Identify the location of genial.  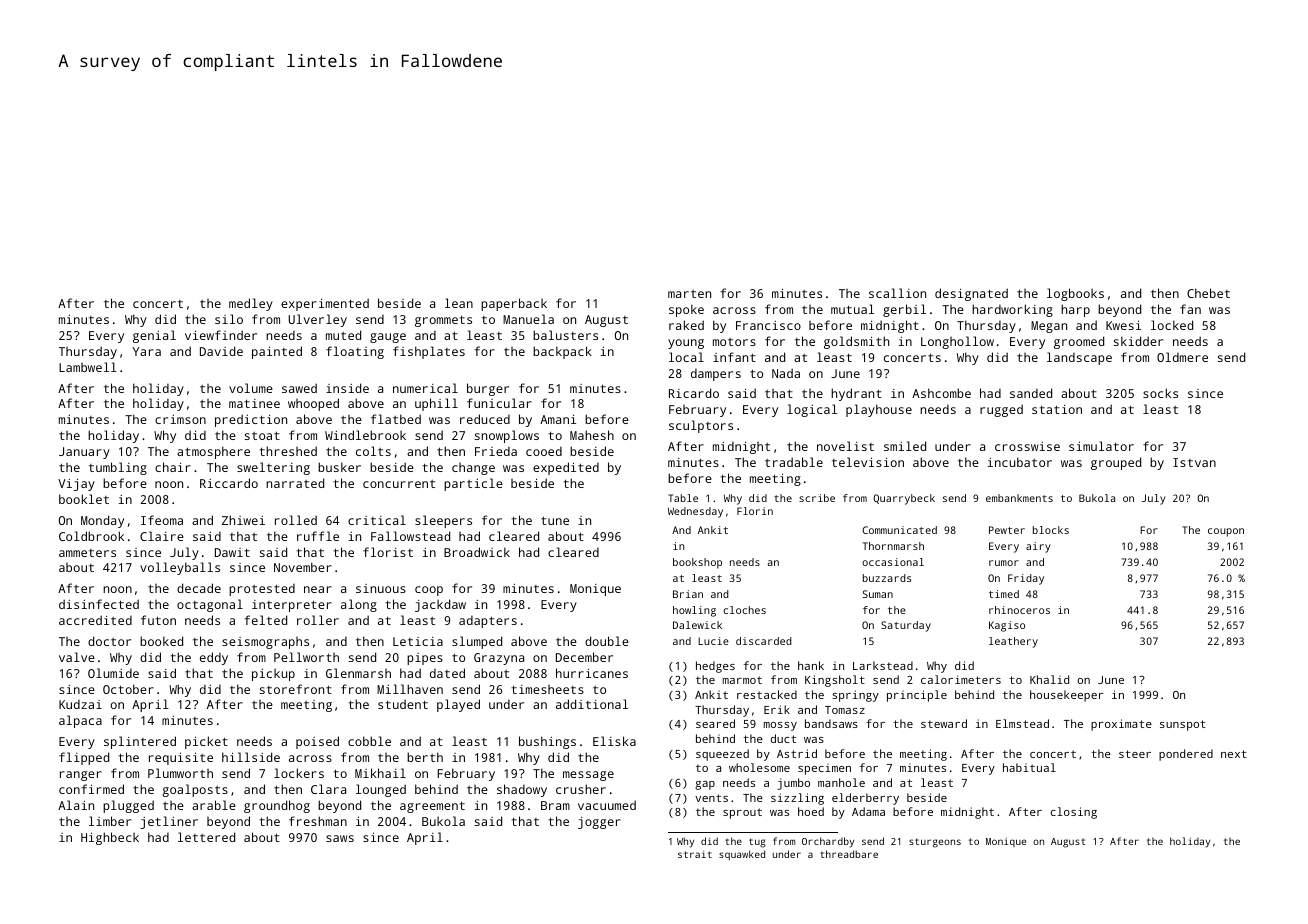
(154, 336).
